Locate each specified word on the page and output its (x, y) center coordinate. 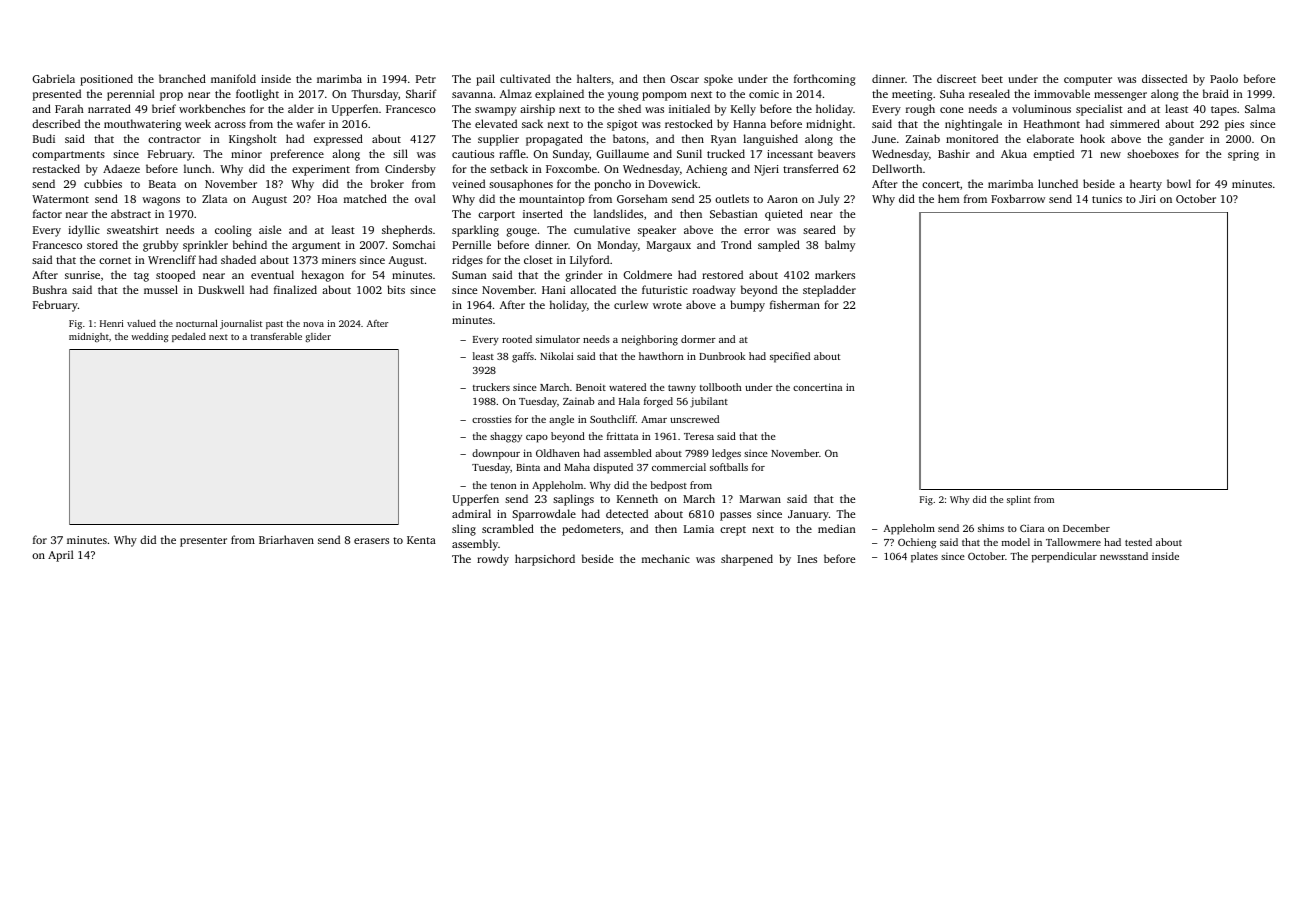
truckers (491, 387)
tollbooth (721, 387)
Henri (112, 323)
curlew (631, 304)
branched (182, 78)
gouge (522, 232)
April (61, 556)
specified (790, 357)
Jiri (1147, 199)
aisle (270, 229)
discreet (956, 78)
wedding (149, 337)
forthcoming (824, 80)
